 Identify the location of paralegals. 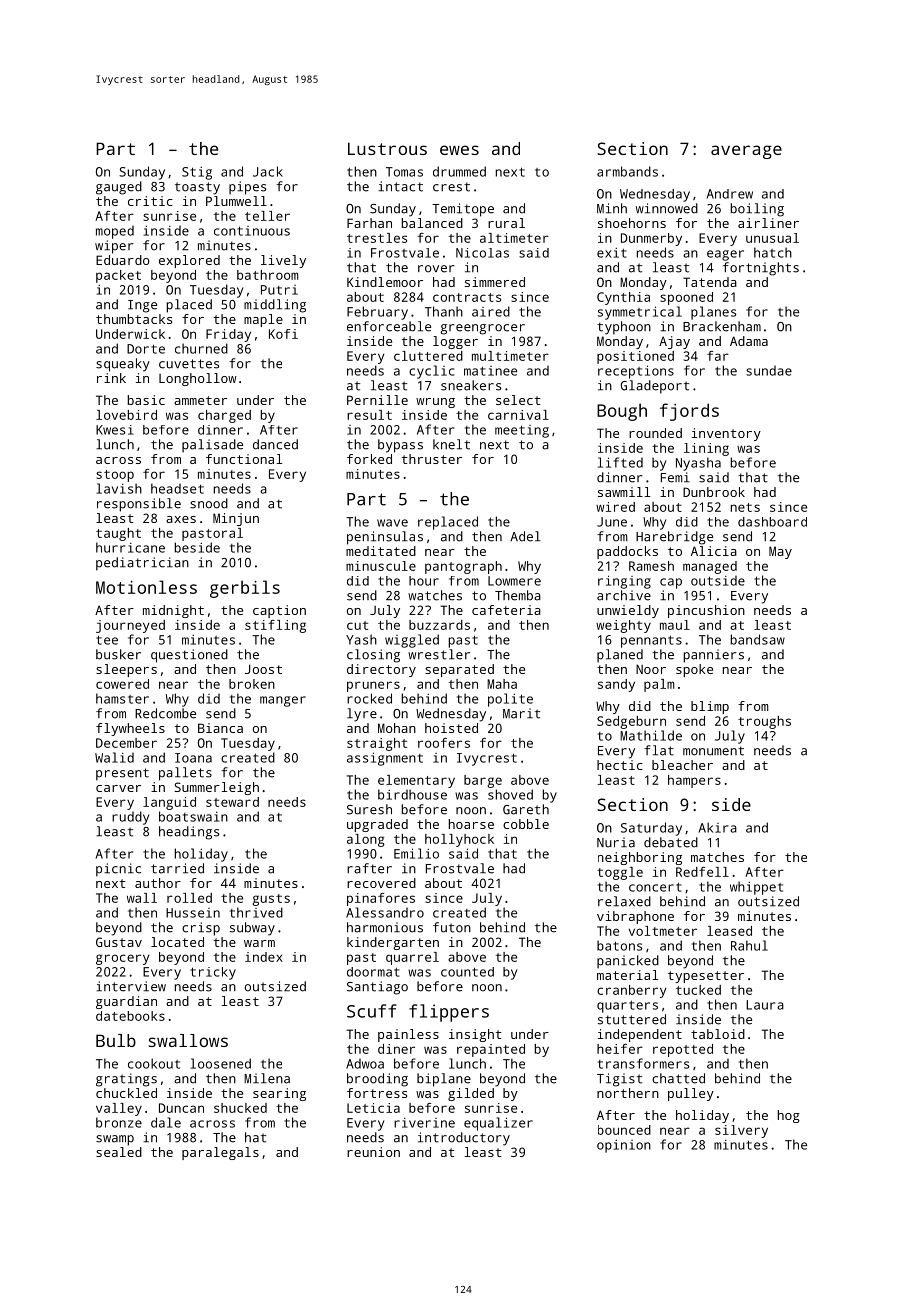
(220, 1153).
